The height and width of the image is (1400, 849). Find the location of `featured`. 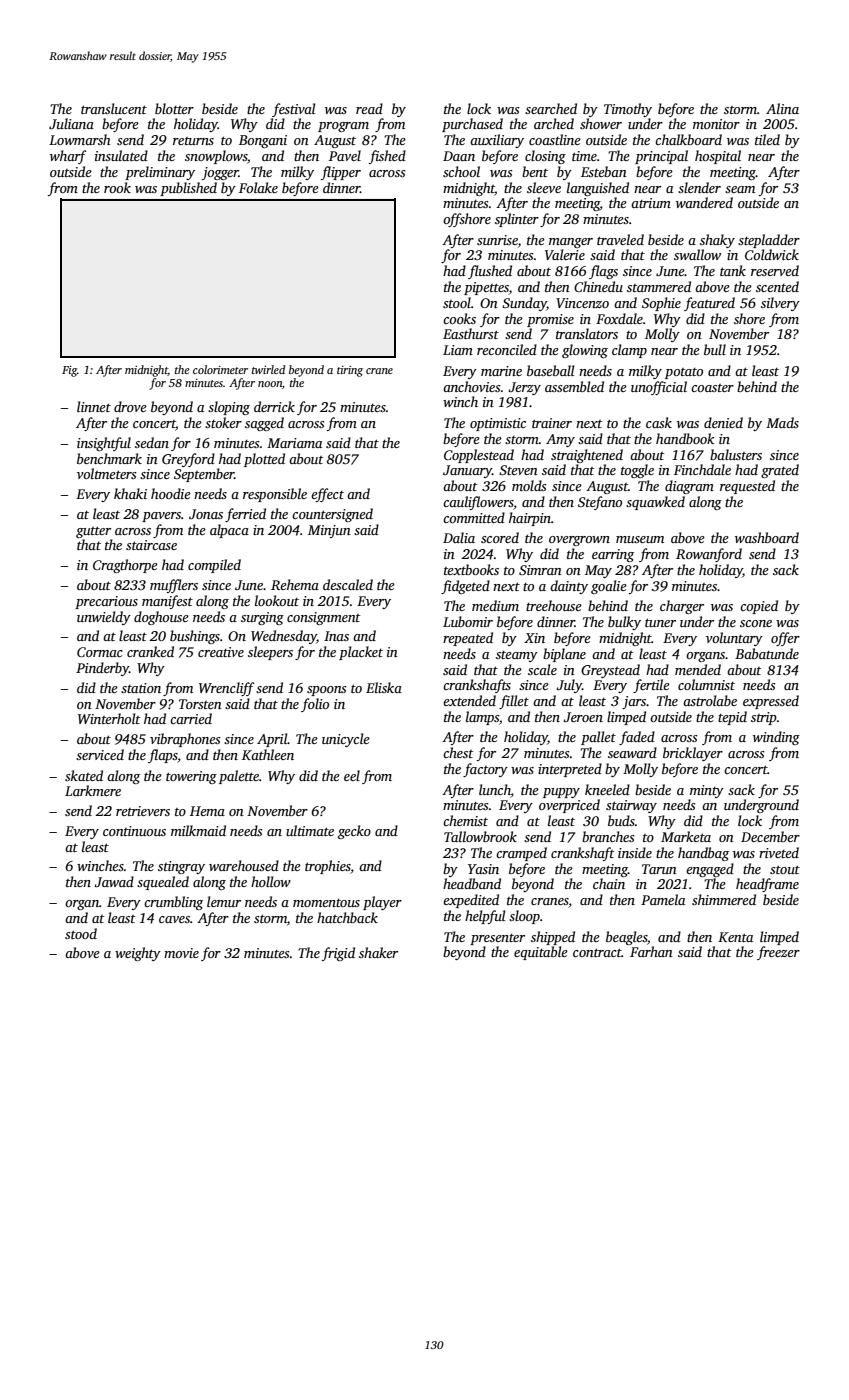

featured is located at coordinates (709, 304).
